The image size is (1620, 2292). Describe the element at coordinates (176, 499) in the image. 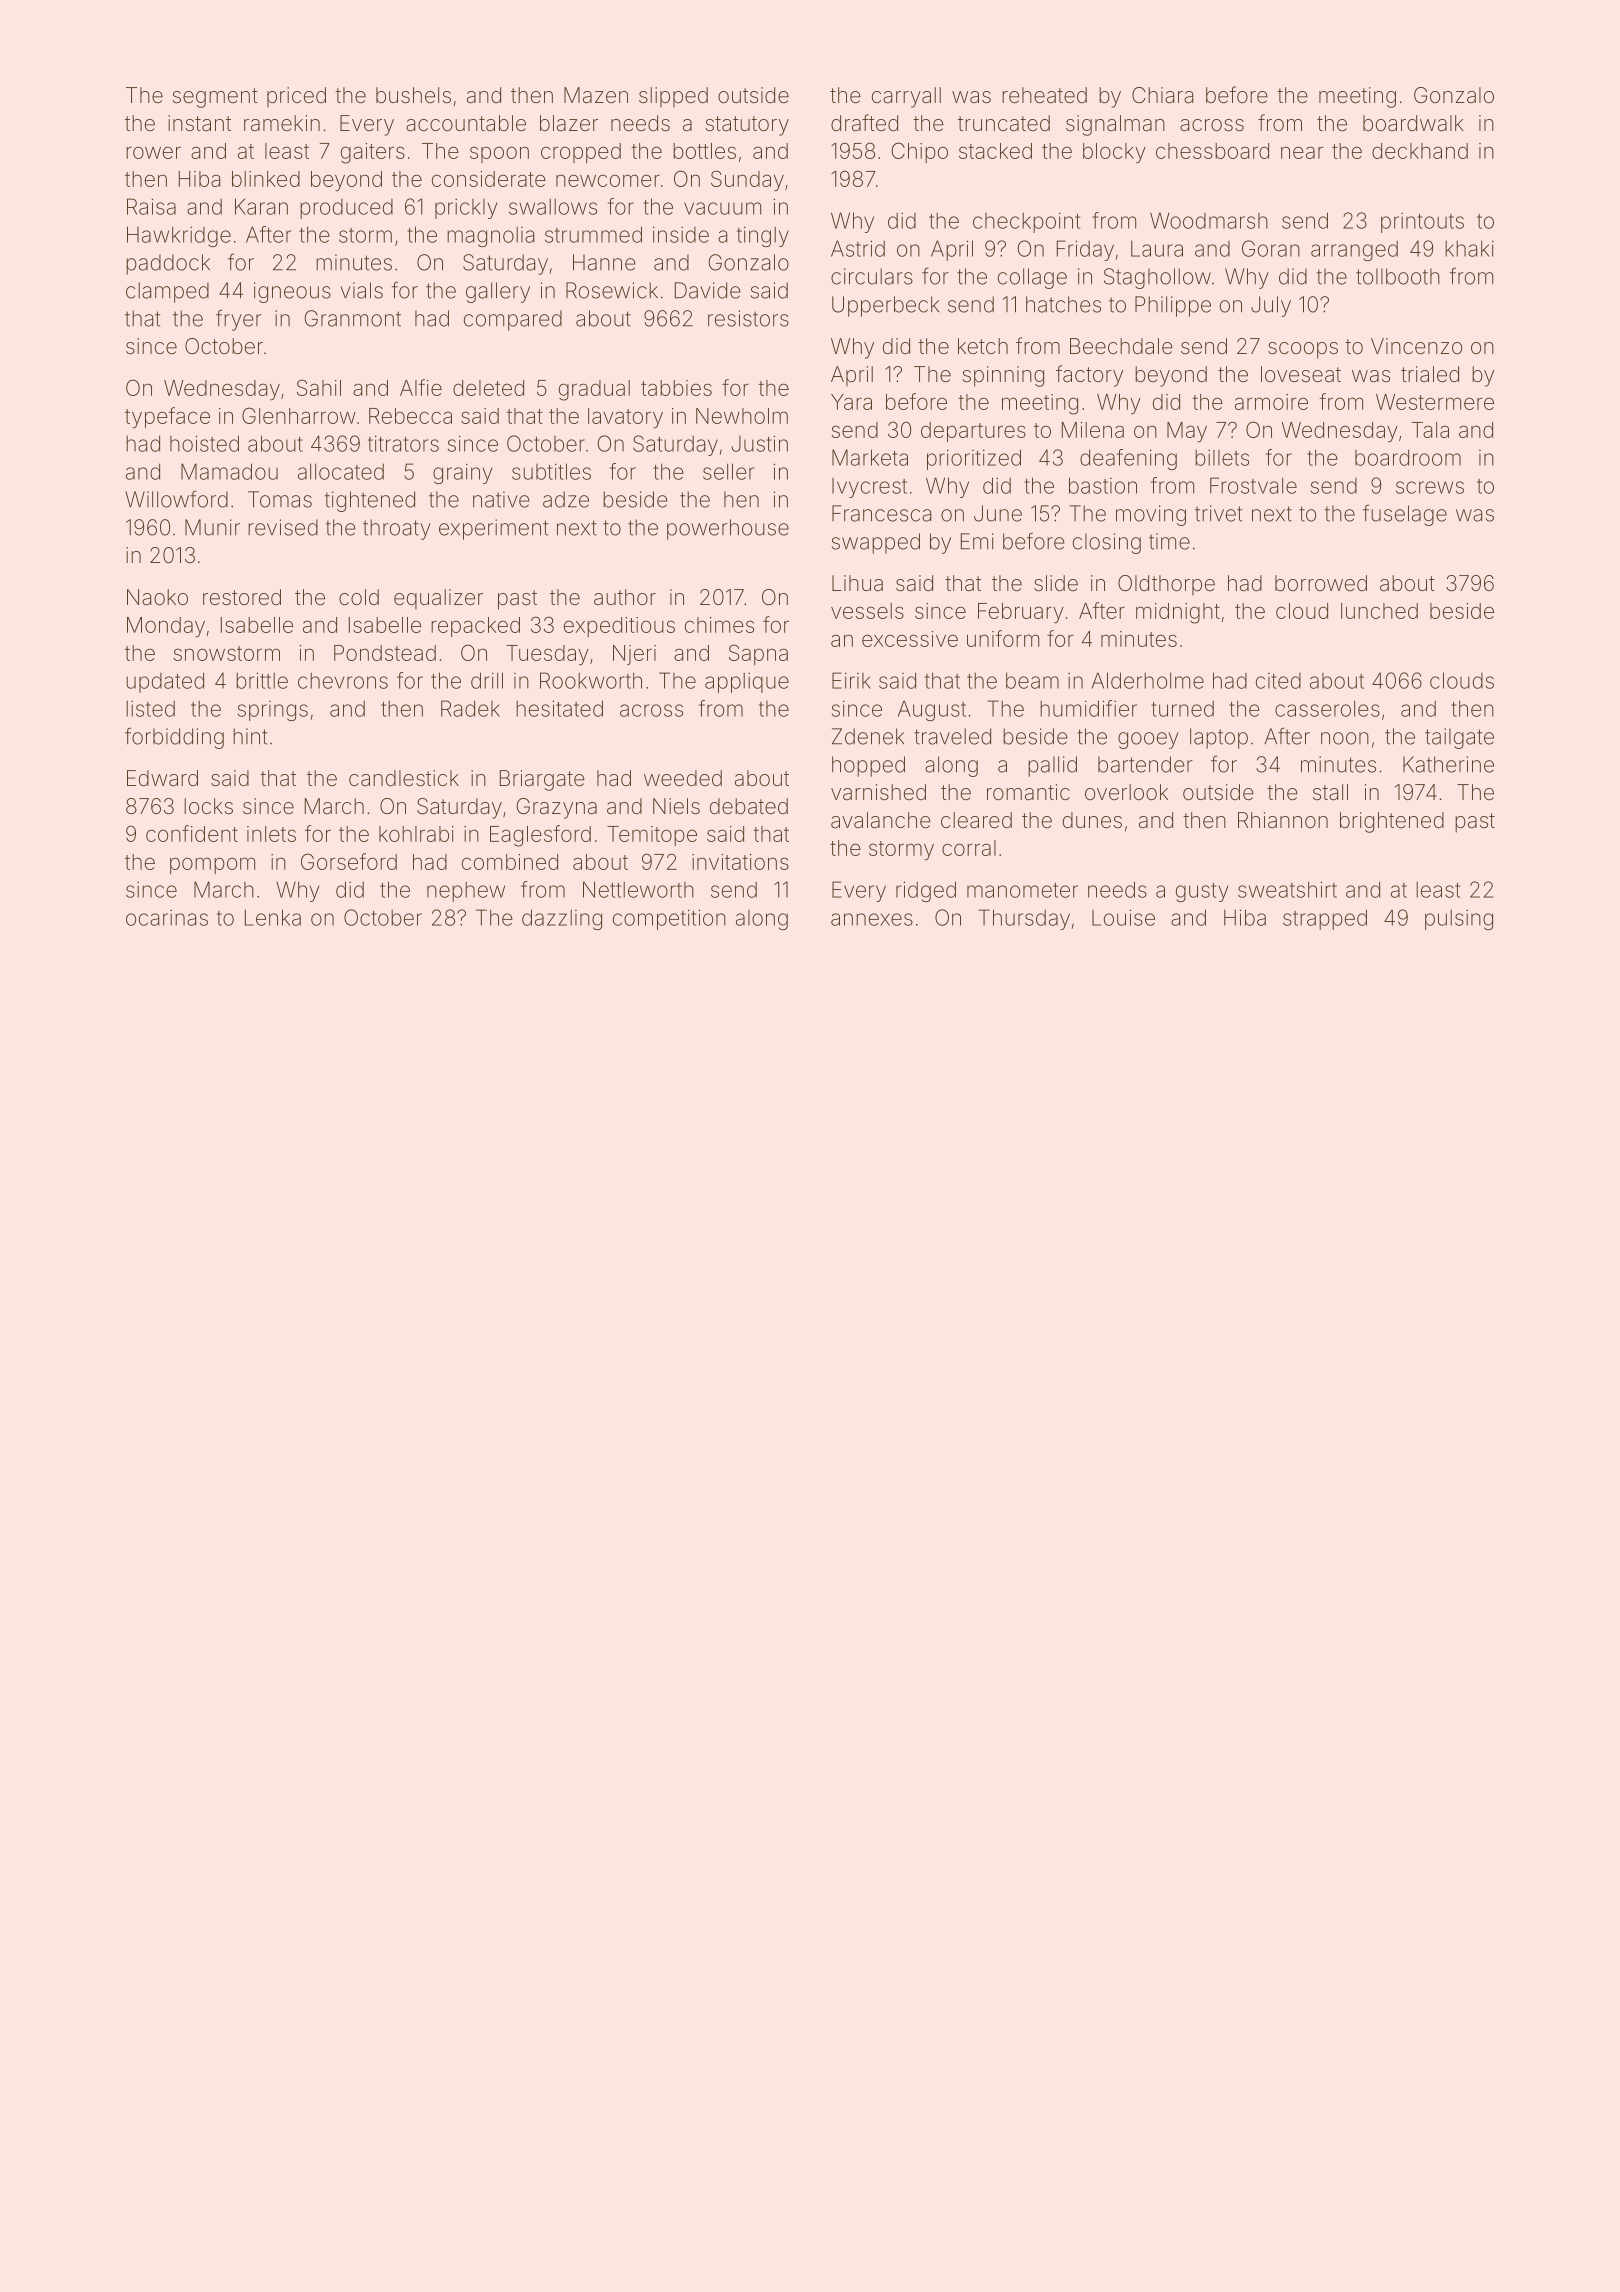

I see `Willowford` at that location.
